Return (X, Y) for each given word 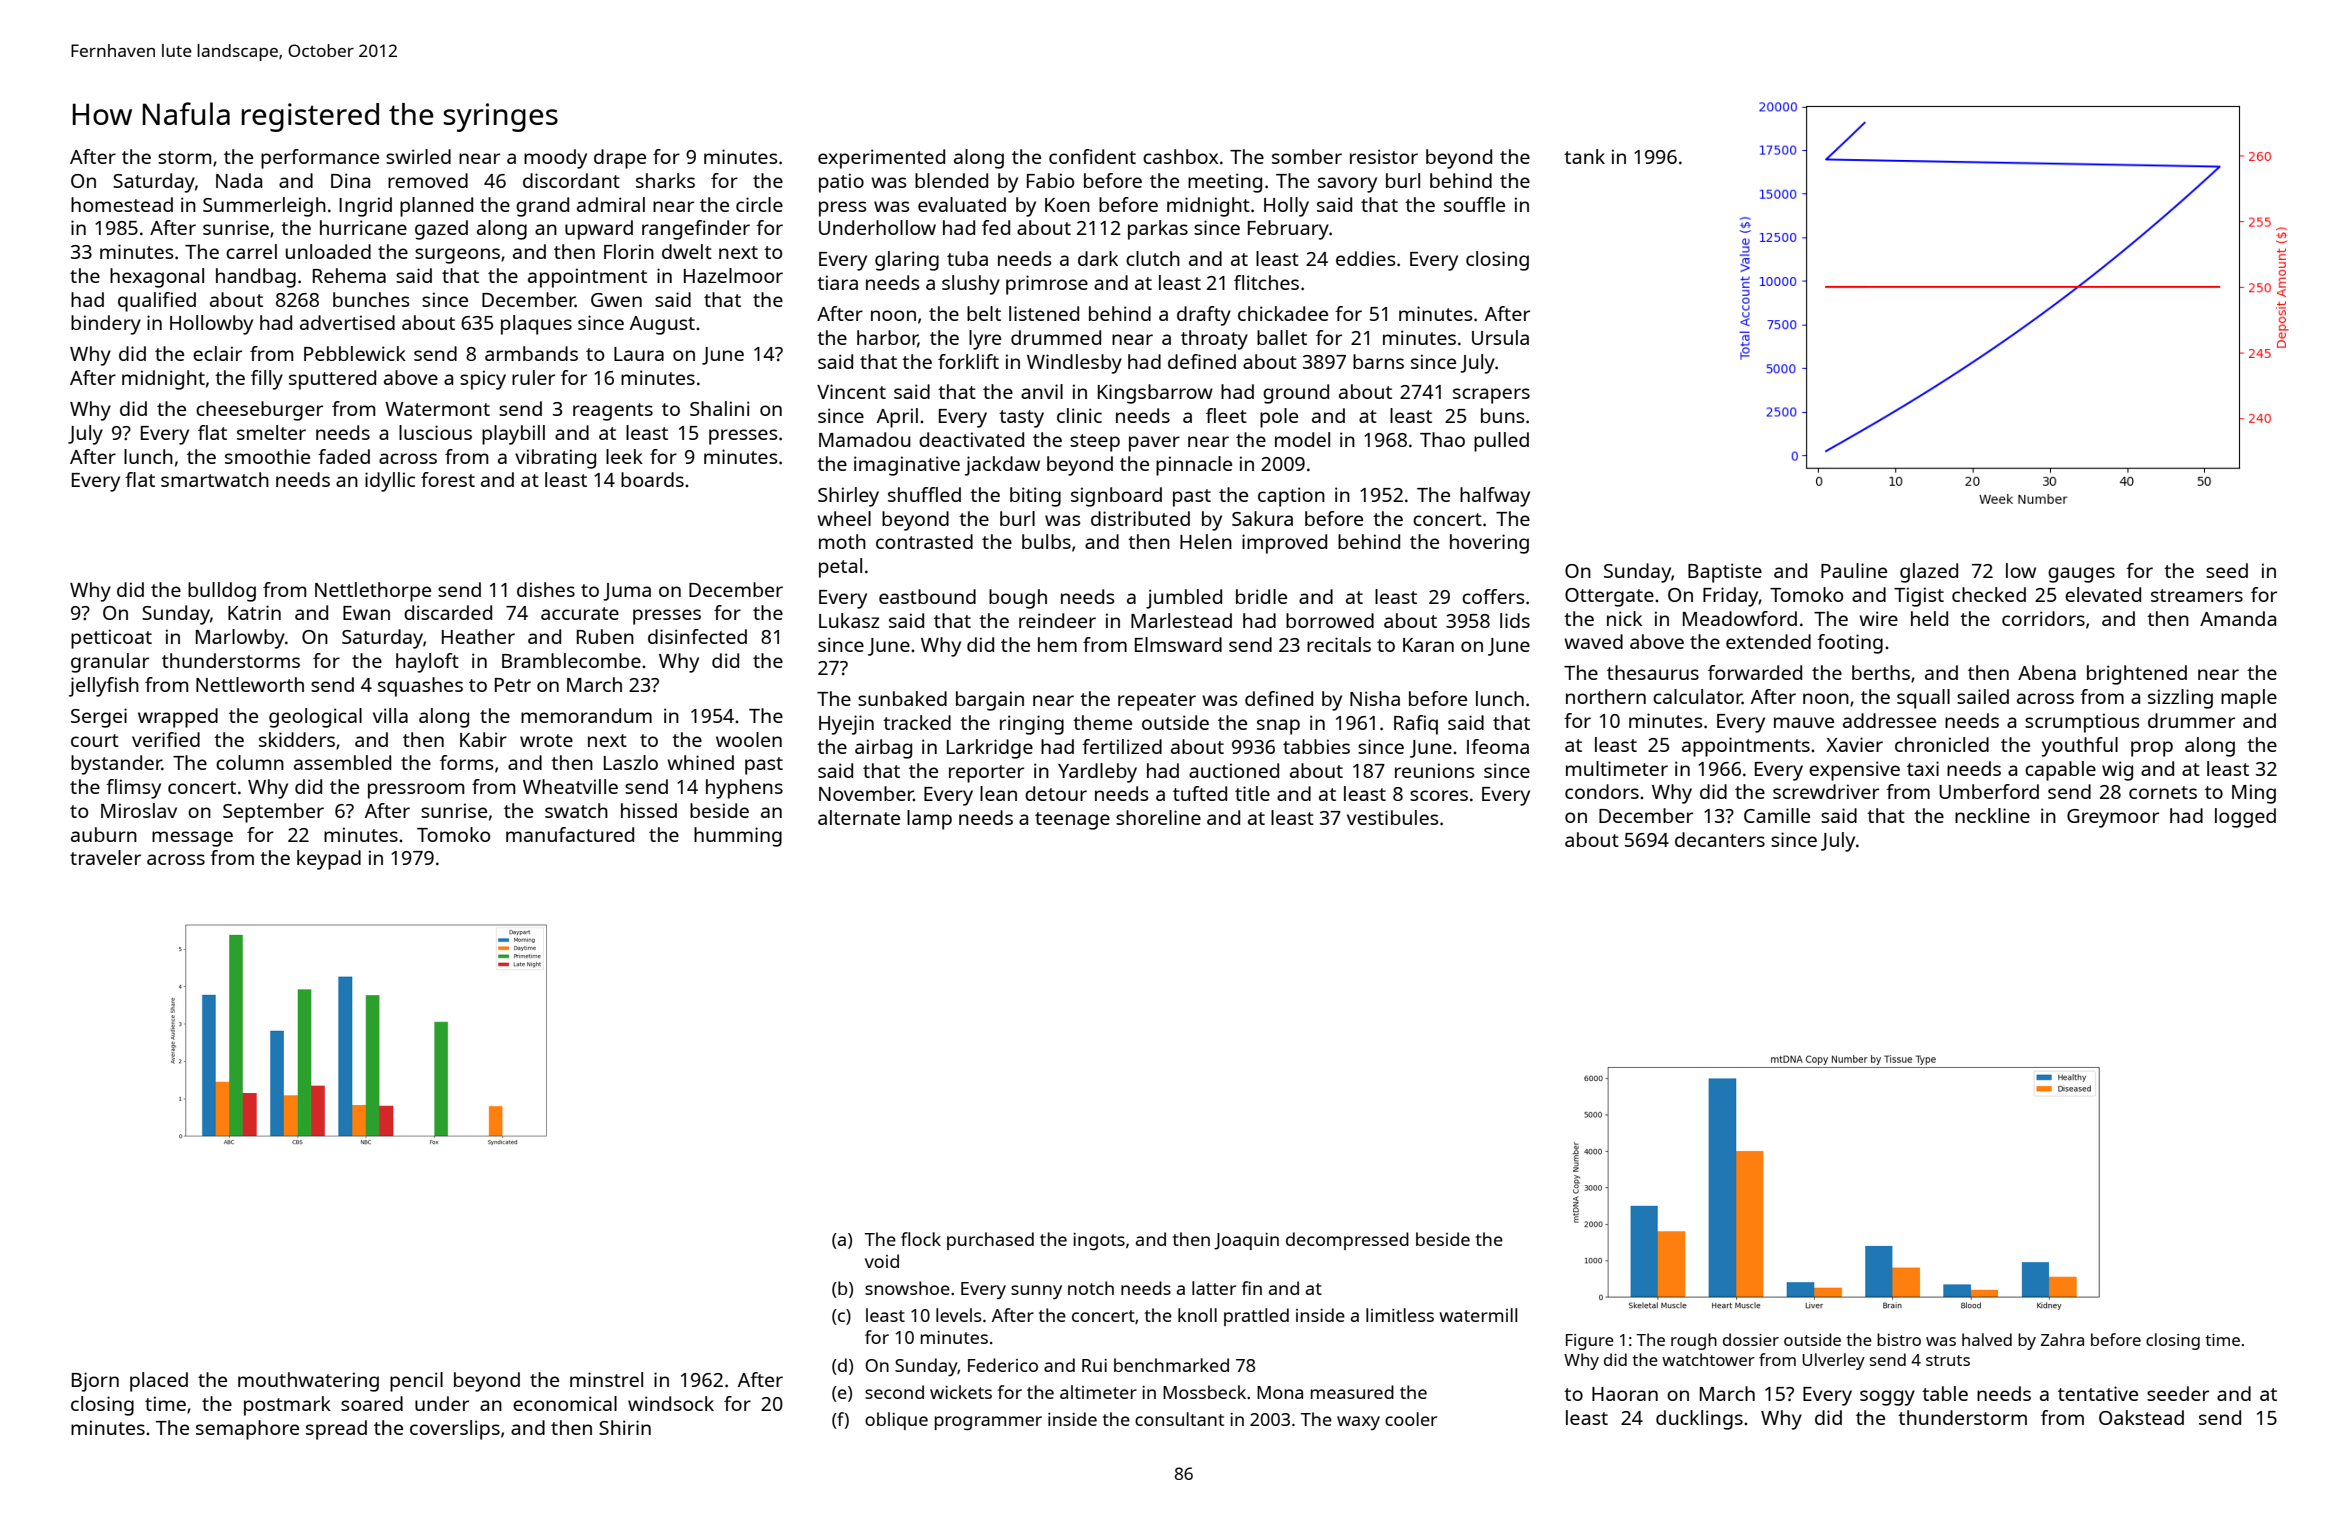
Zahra (2062, 1339)
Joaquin (1246, 1241)
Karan (1428, 645)
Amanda (2238, 618)
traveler (105, 857)
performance (320, 159)
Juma (627, 592)
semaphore (247, 1430)
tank (1584, 156)
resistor (1384, 156)
